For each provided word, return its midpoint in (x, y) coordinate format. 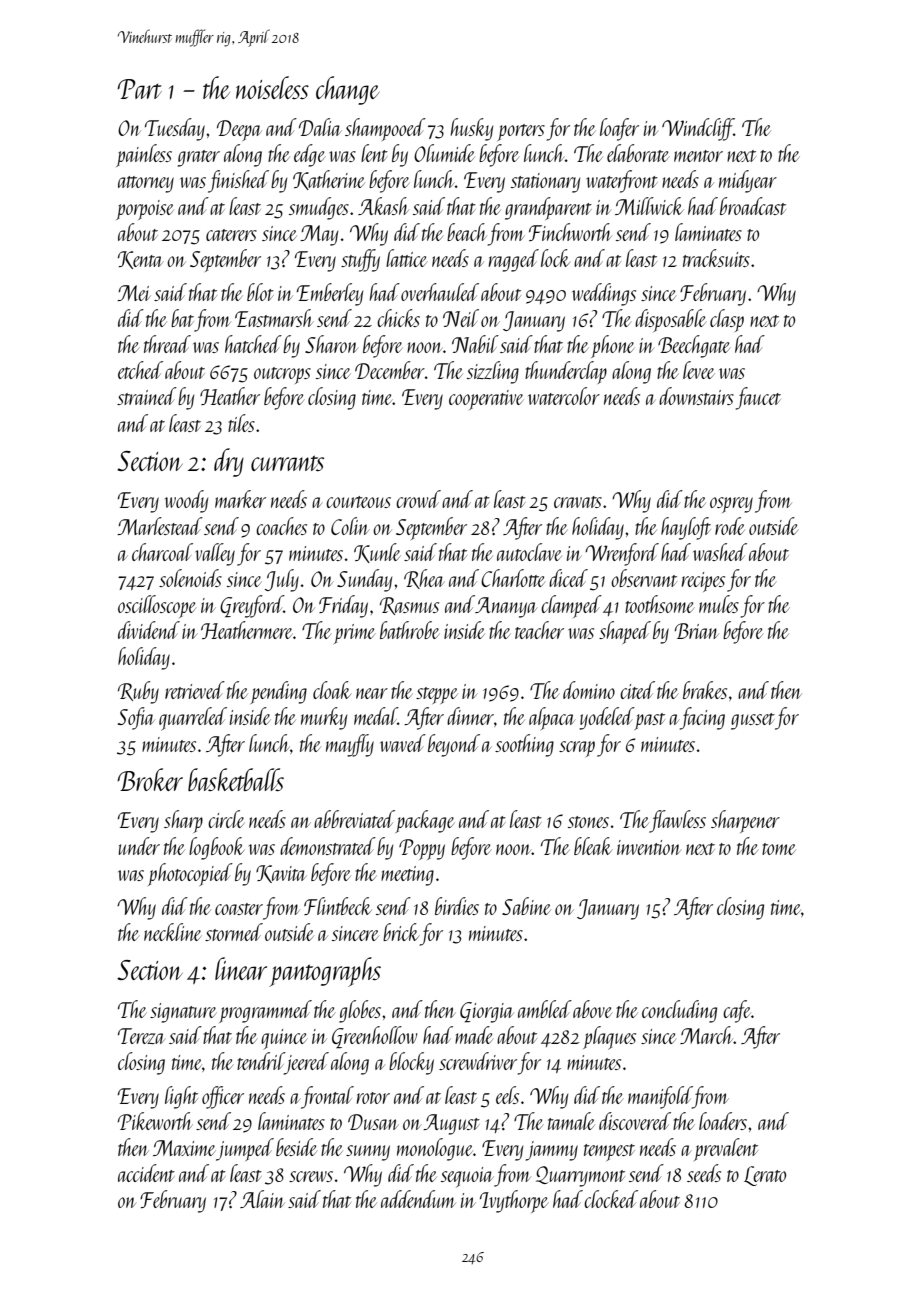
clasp (727, 320)
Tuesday (175, 129)
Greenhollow (374, 1037)
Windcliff (698, 129)
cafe (737, 1011)
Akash (383, 206)
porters (521, 132)
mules (719, 604)
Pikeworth (155, 1121)
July (282, 580)
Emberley (330, 294)
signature (183, 1013)
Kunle (377, 553)
